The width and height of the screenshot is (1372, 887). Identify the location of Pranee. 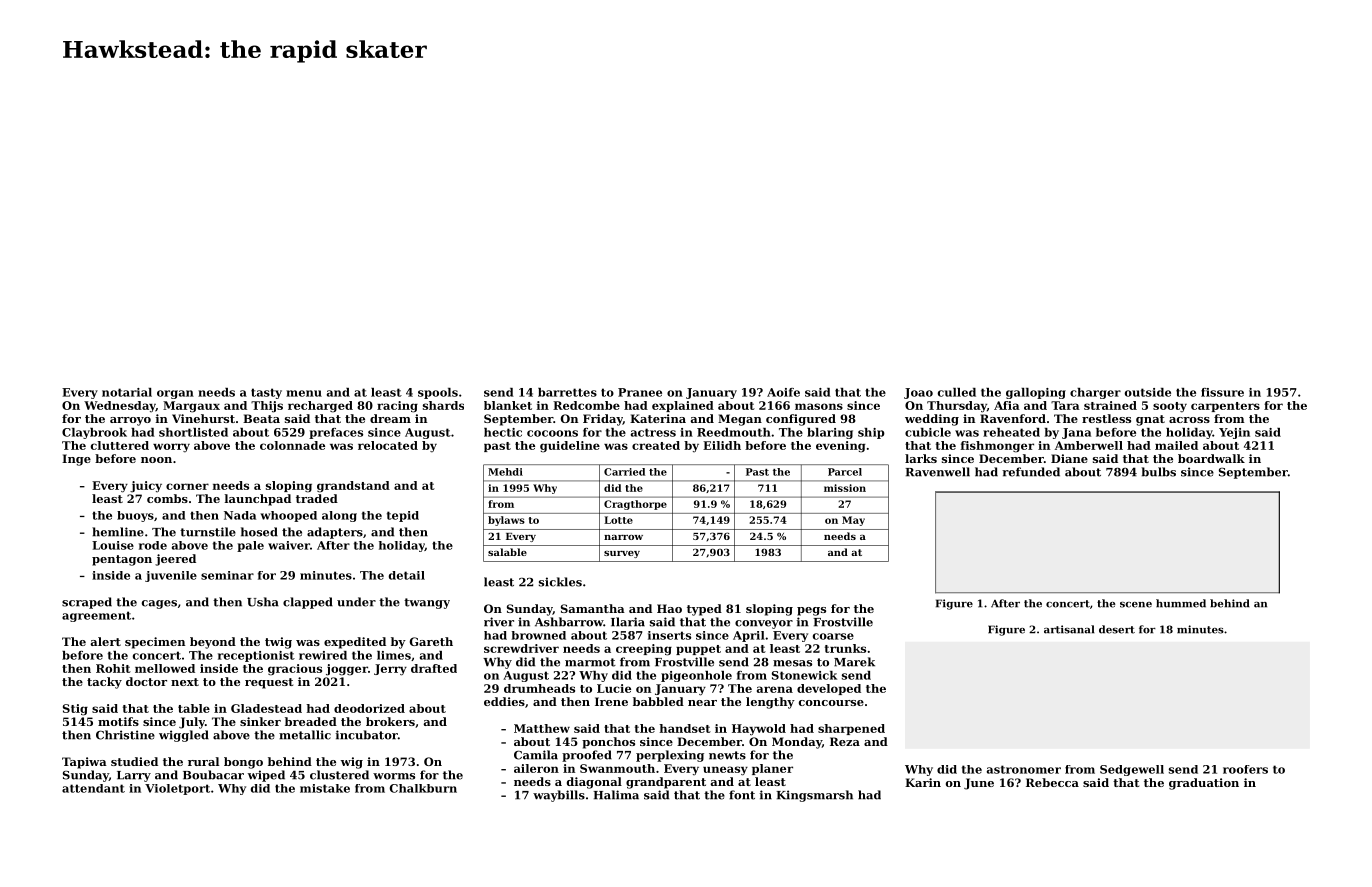
(640, 392).
